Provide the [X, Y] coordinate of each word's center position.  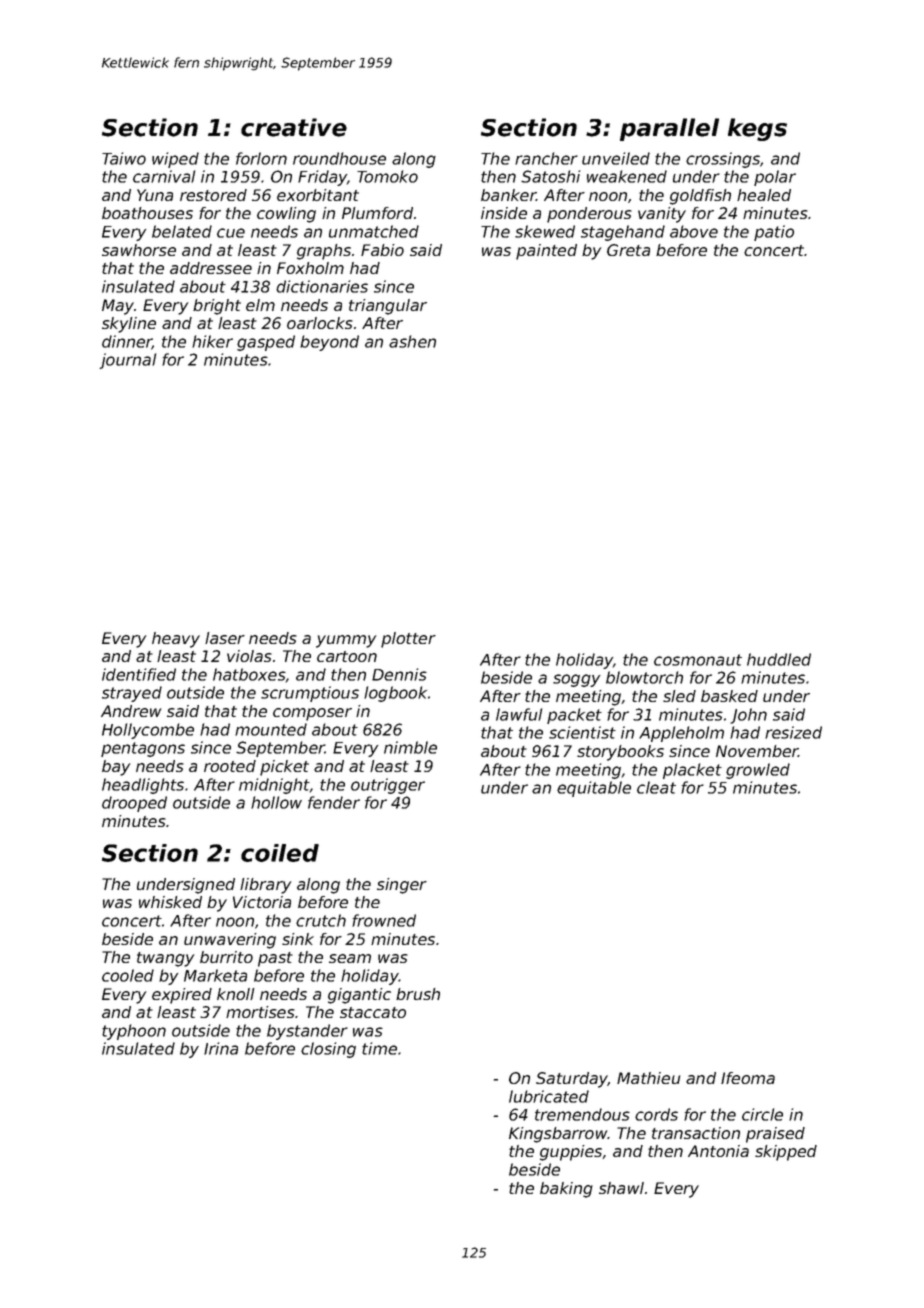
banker [508, 195]
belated [182, 231]
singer [402, 886]
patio [774, 233]
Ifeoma [748, 1078]
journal [127, 361]
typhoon [134, 1032]
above [694, 231]
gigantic [359, 996]
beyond [329, 343]
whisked [170, 902]
